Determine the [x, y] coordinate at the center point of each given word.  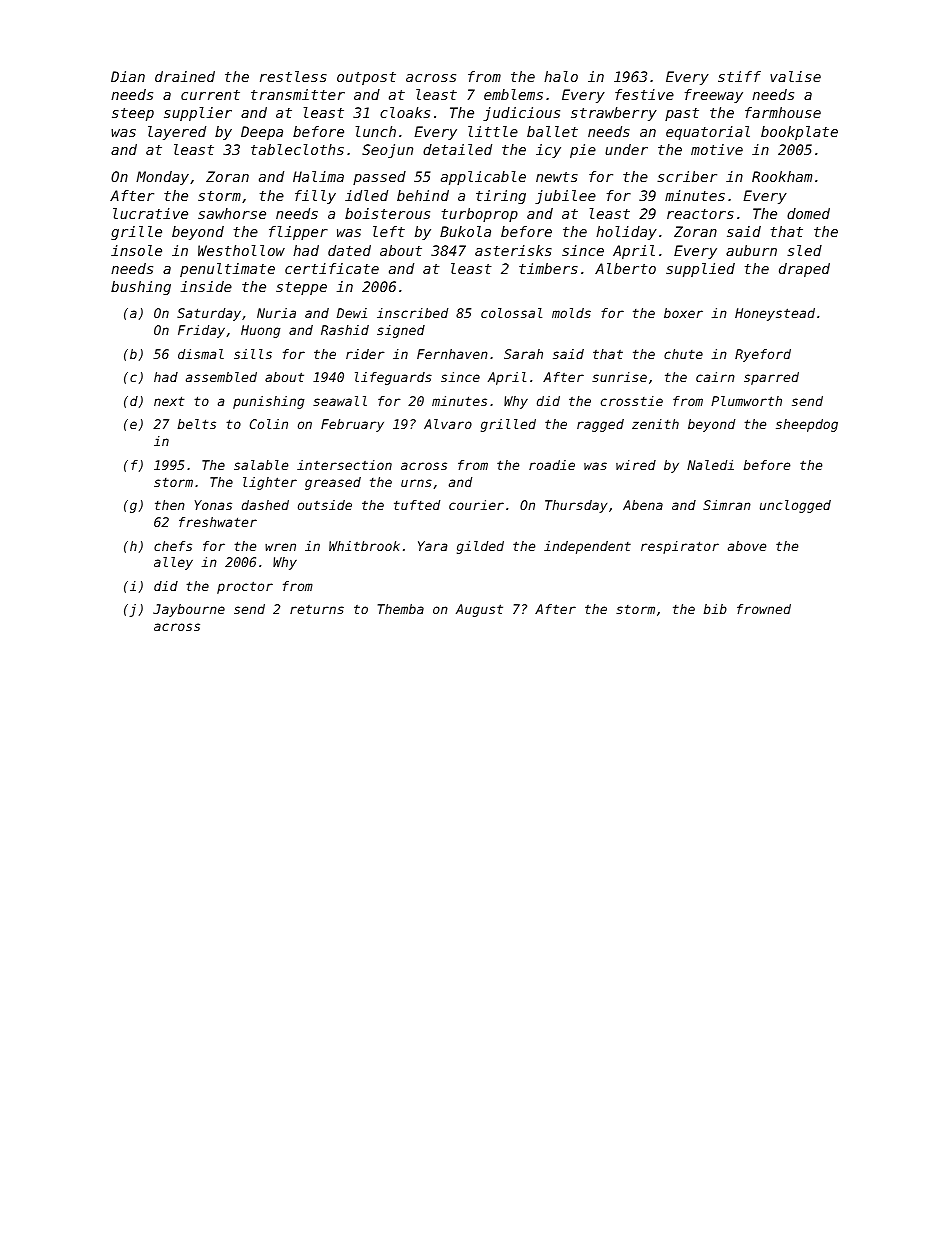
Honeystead [775, 314]
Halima [318, 176]
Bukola [465, 231]
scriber [687, 176]
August [479, 610]
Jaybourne [189, 610]
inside [206, 286]
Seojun [387, 151]
